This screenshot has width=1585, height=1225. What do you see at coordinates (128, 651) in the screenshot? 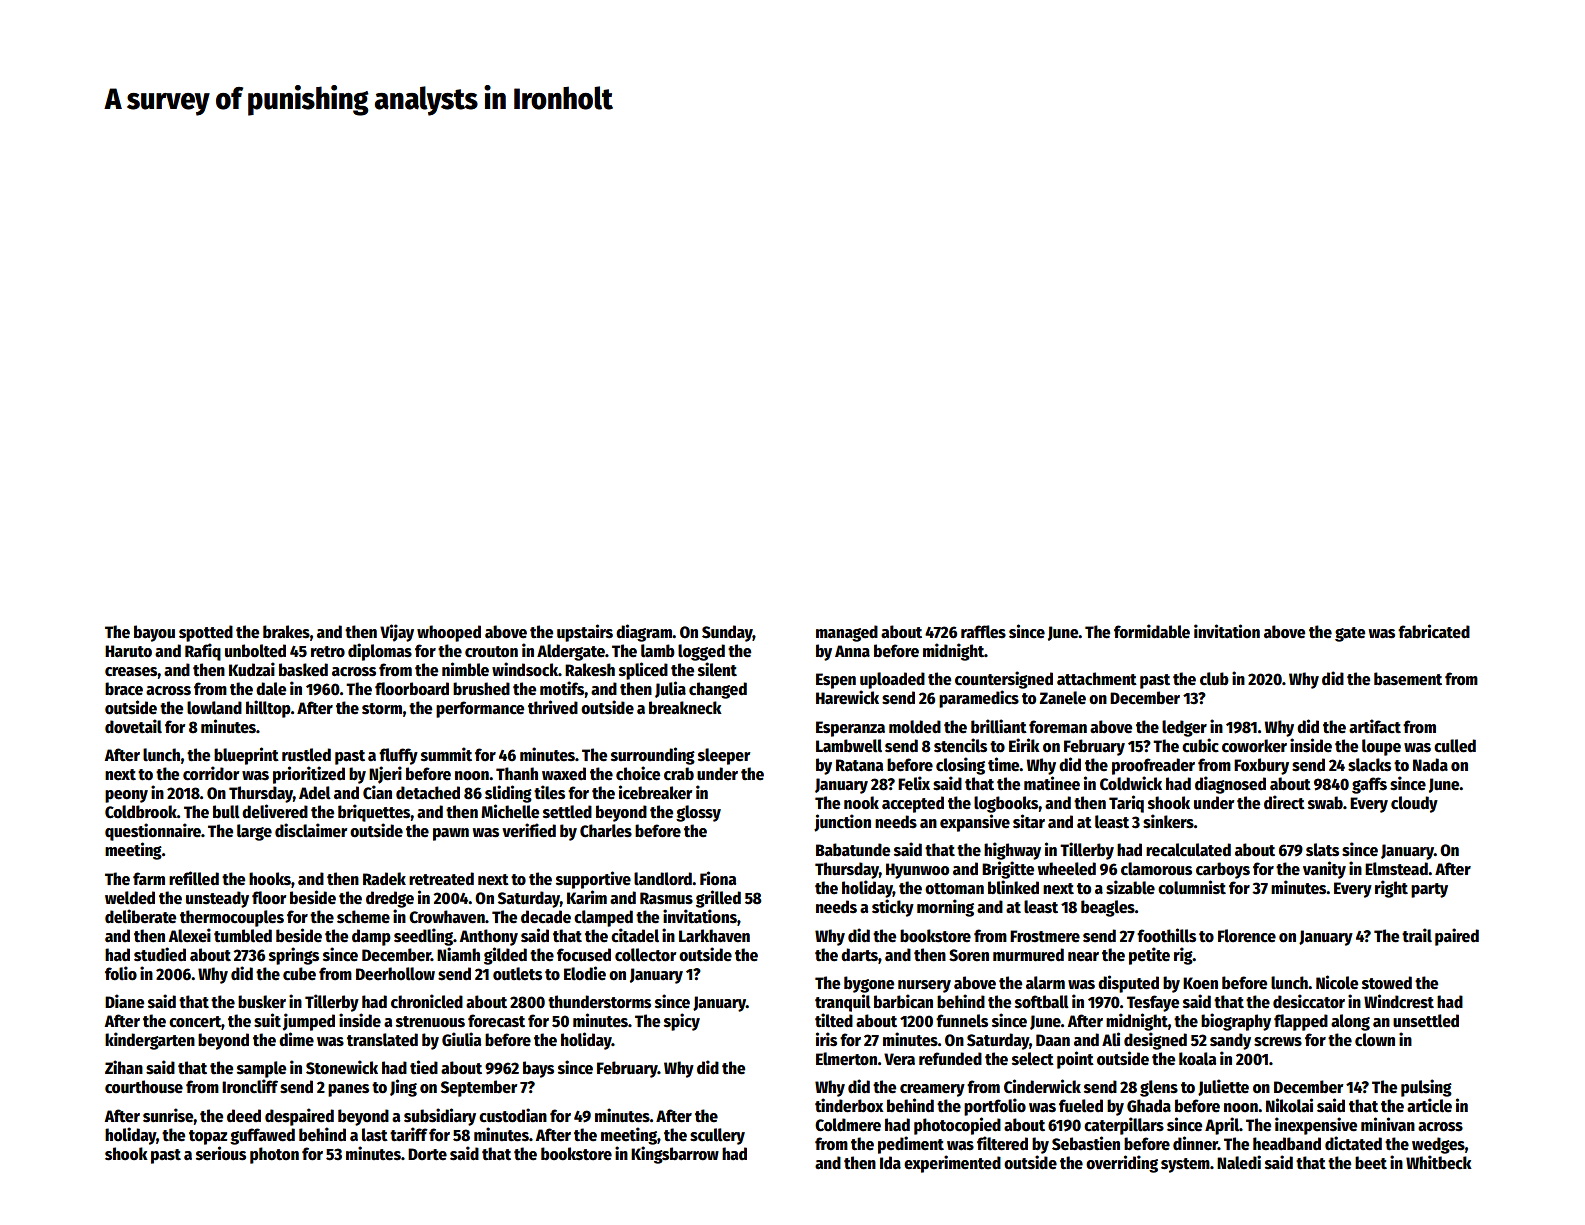
I see `Haruto` at bounding box center [128, 651].
